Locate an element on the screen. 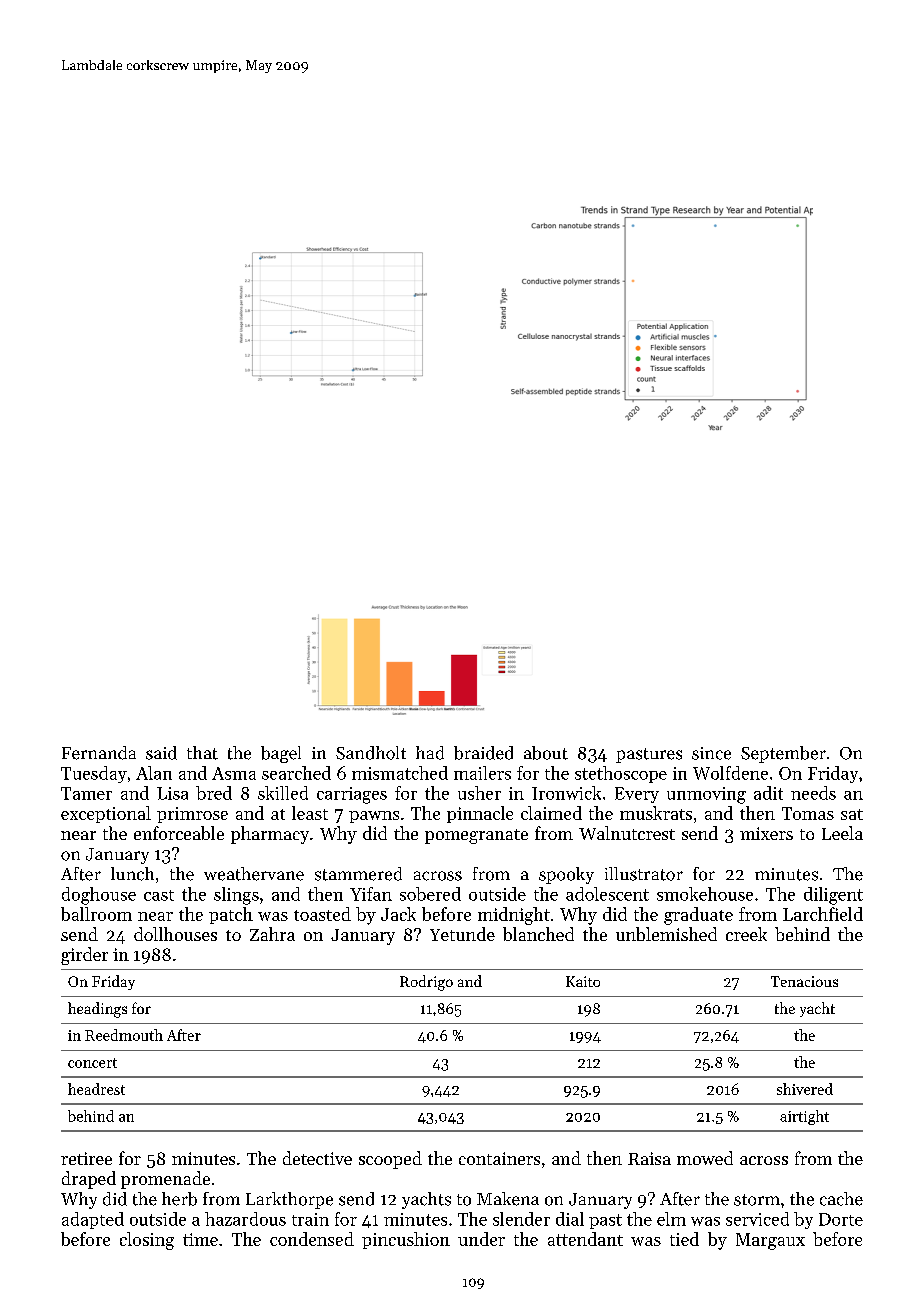 The image size is (924, 1308). lunch is located at coordinates (132, 874).
